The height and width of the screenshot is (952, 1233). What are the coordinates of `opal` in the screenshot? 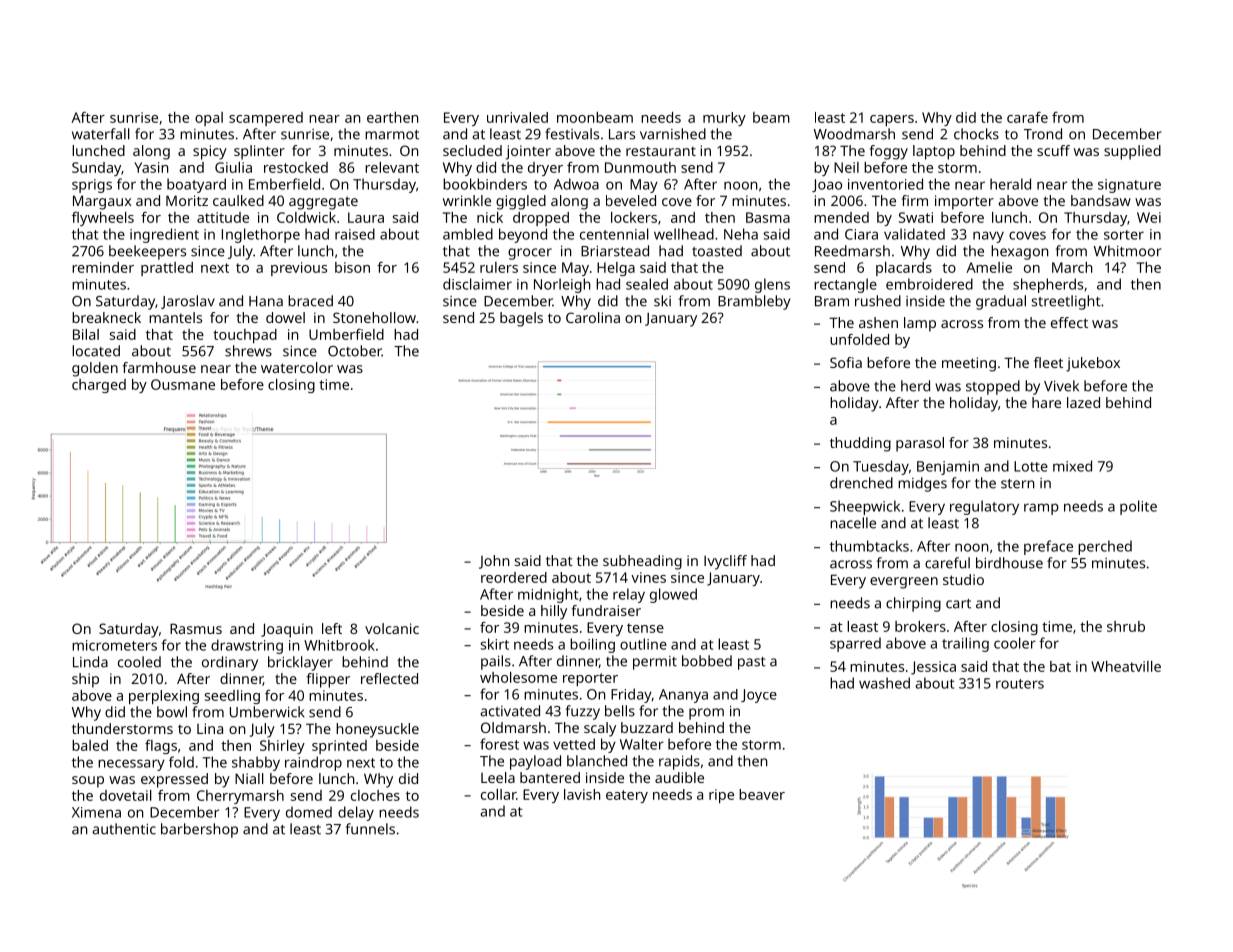 It's located at (209, 119).
